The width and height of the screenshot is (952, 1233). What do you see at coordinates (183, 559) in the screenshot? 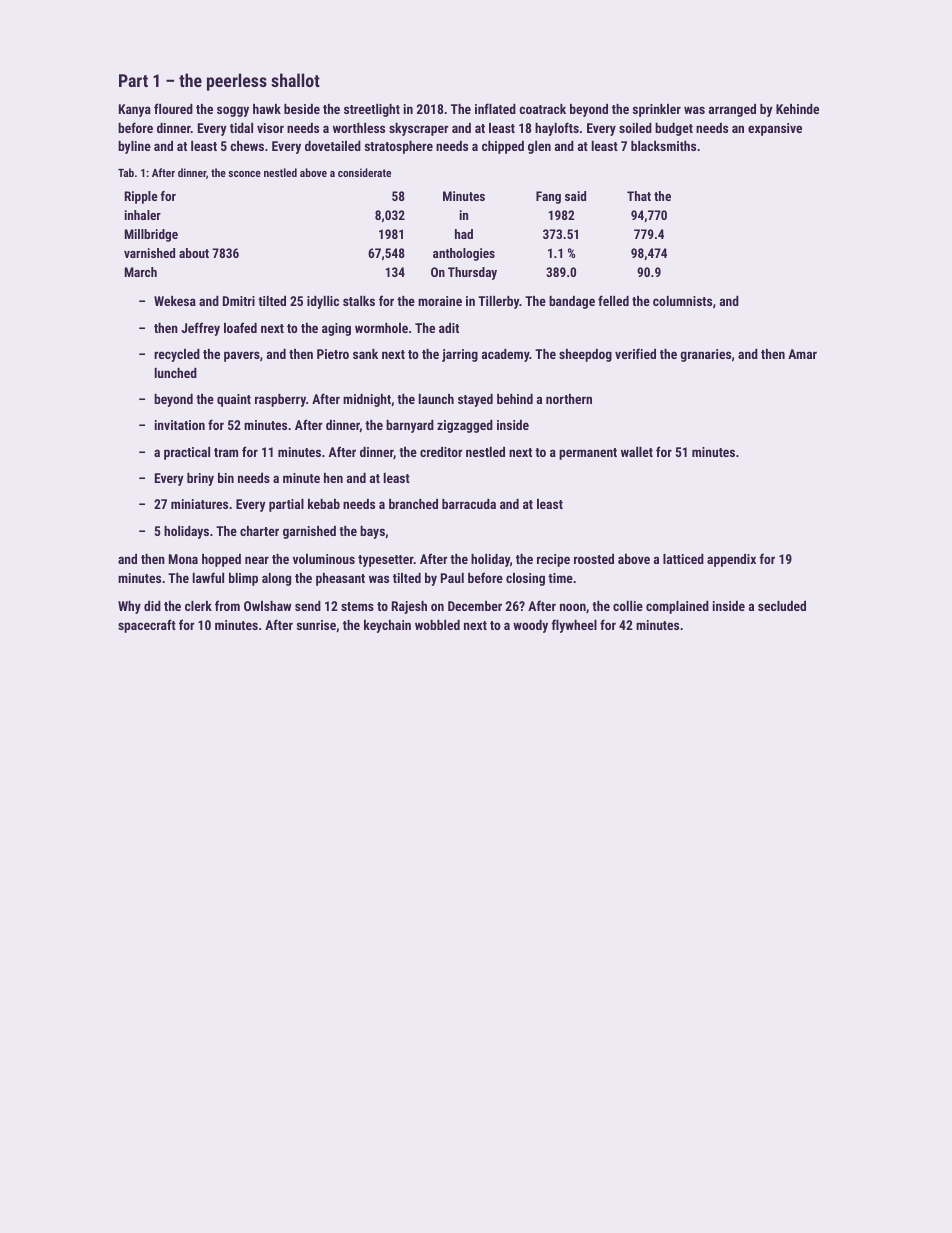
I see `Mona` at bounding box center [183, 559].
